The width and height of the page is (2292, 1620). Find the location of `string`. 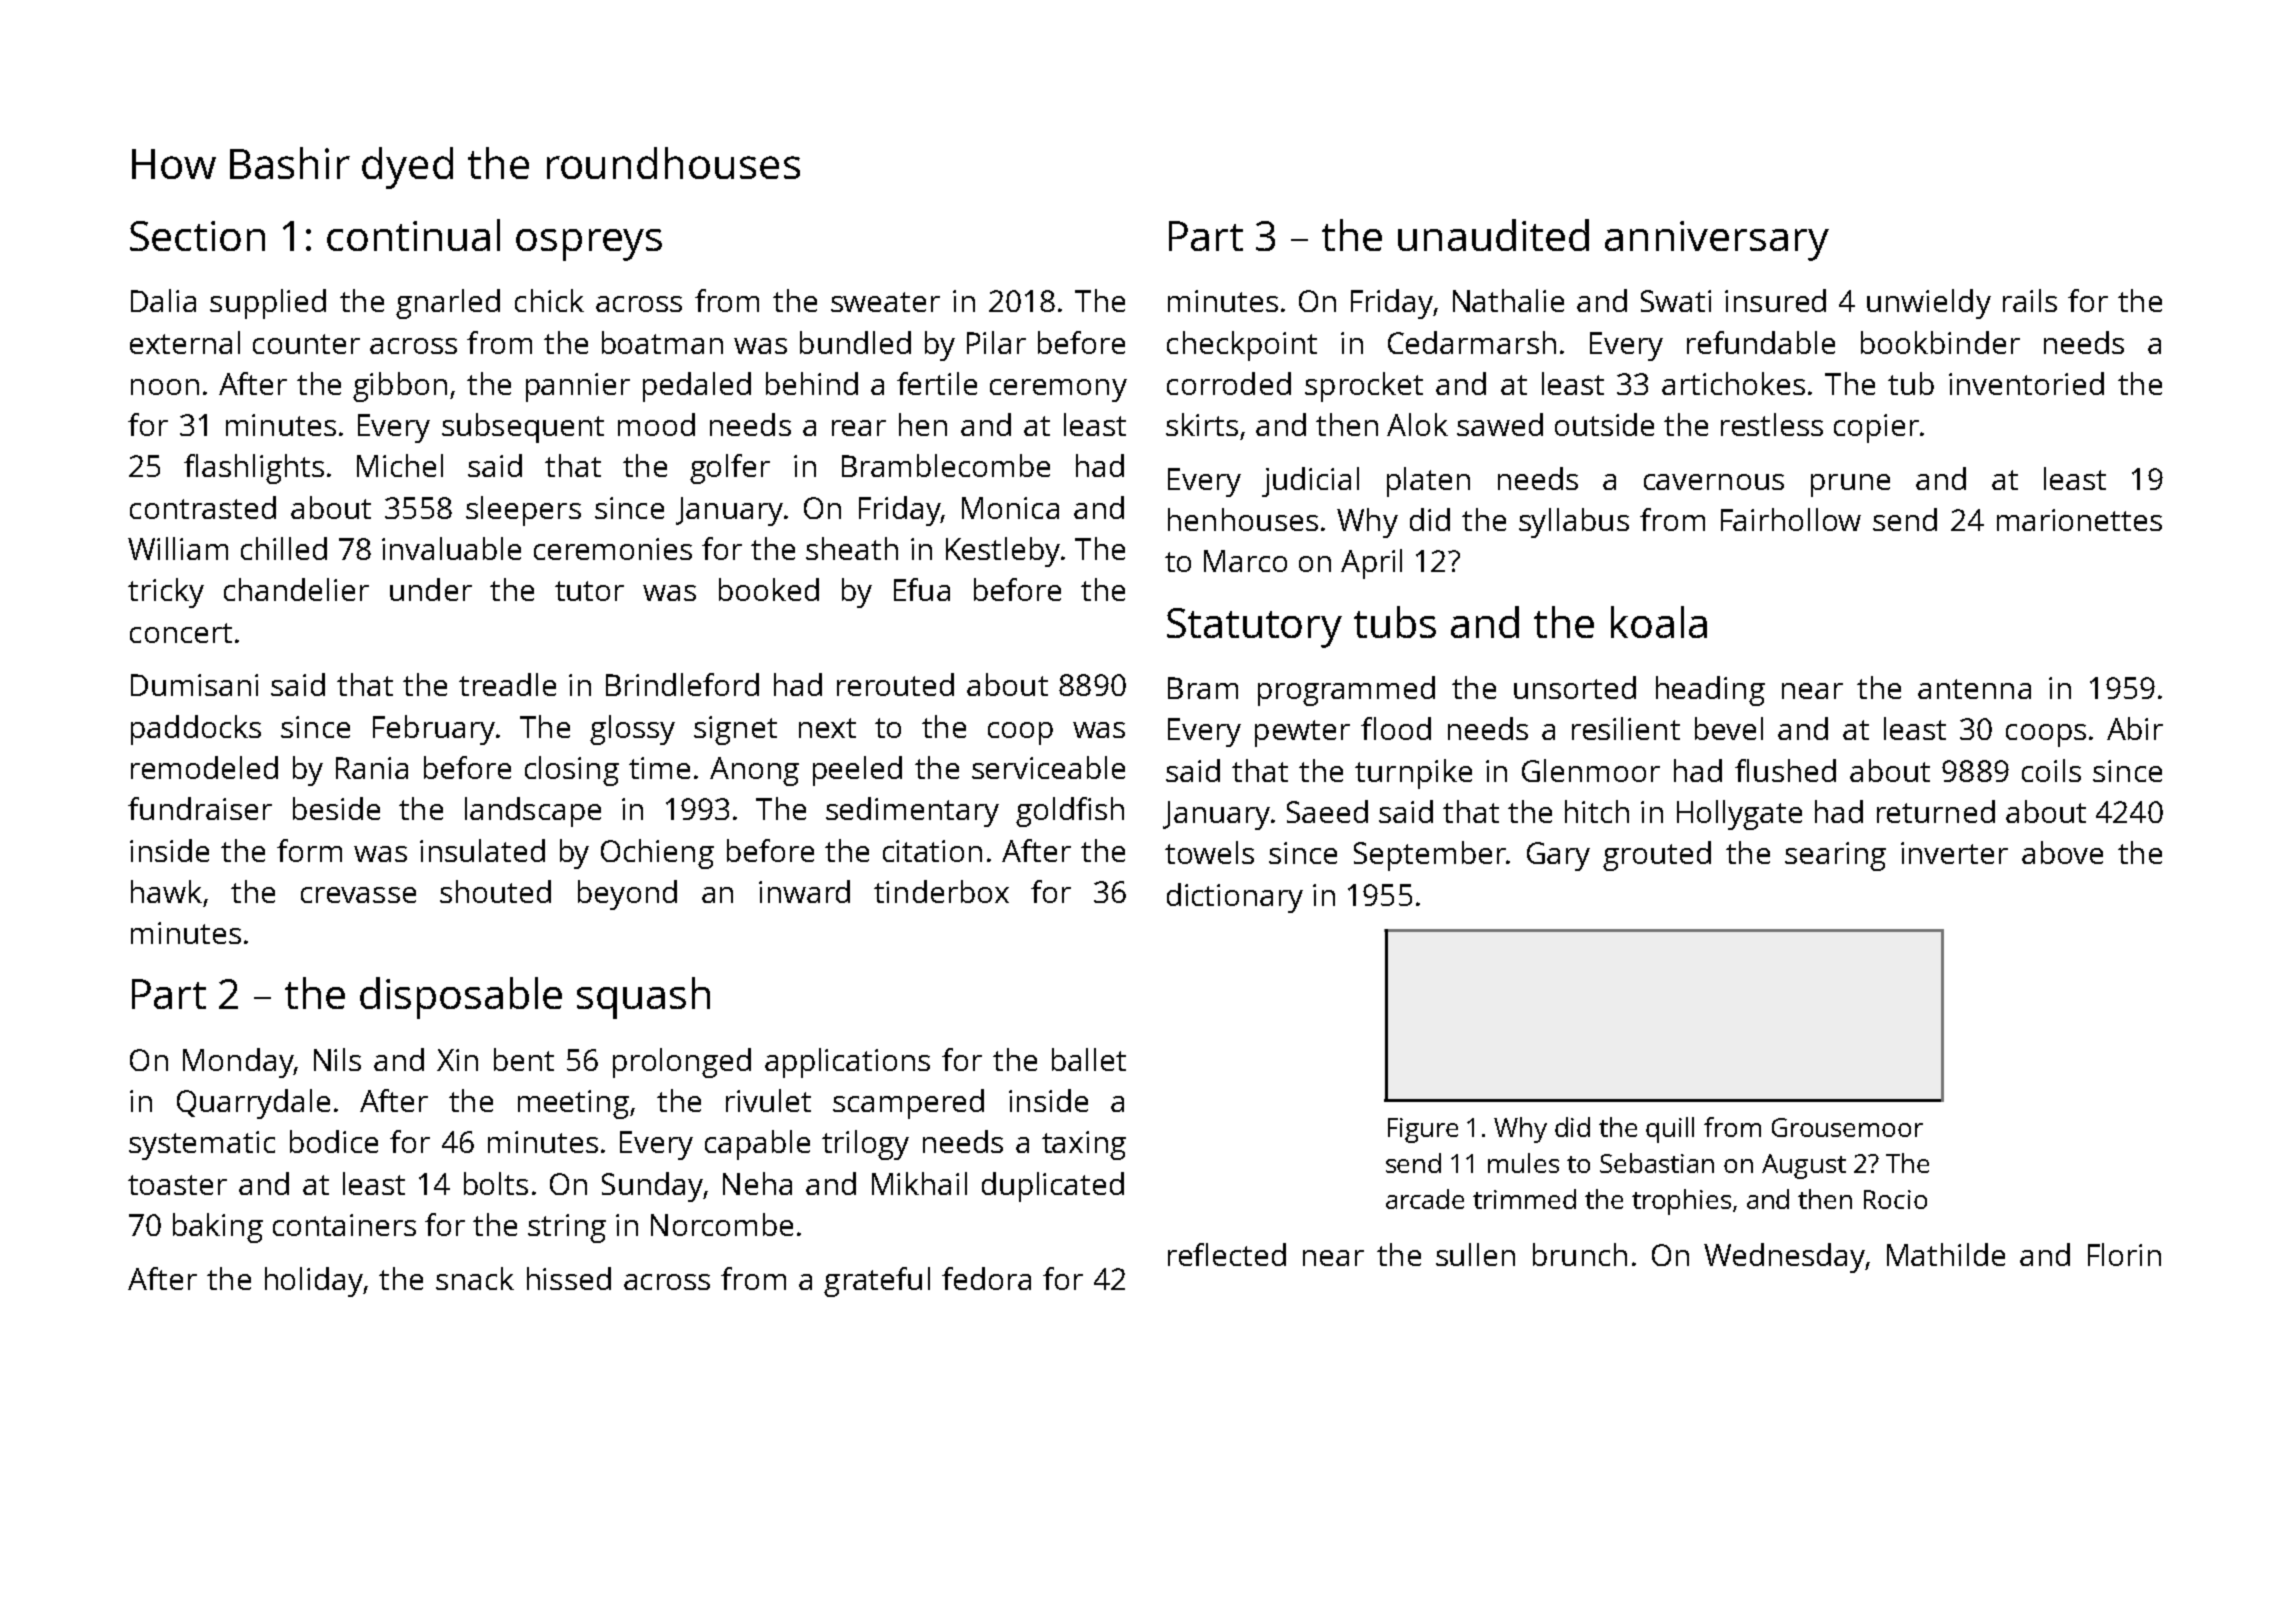

string is located at coordinates (567, 1228).
